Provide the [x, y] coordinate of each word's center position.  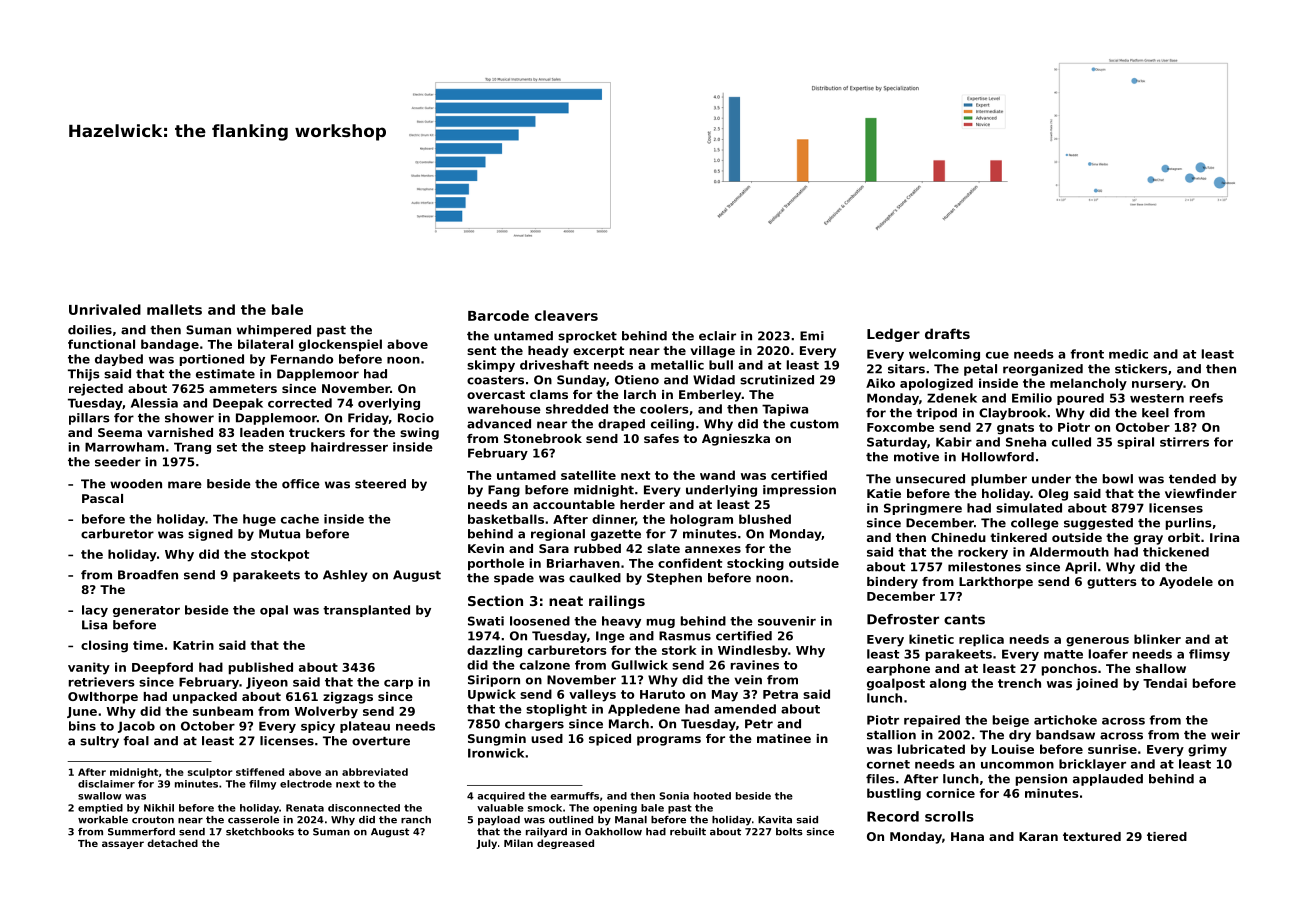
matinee [784, 738]
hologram [701, 520]
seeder [118, 462]
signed [210, 535]
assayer [123, 845]
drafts [947, 333]
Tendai [1165, 683]
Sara [554, 548]
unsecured [930, 479]
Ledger [893, 335]
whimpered [274, 331]
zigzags [348, 698]
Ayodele [1186, 583]
